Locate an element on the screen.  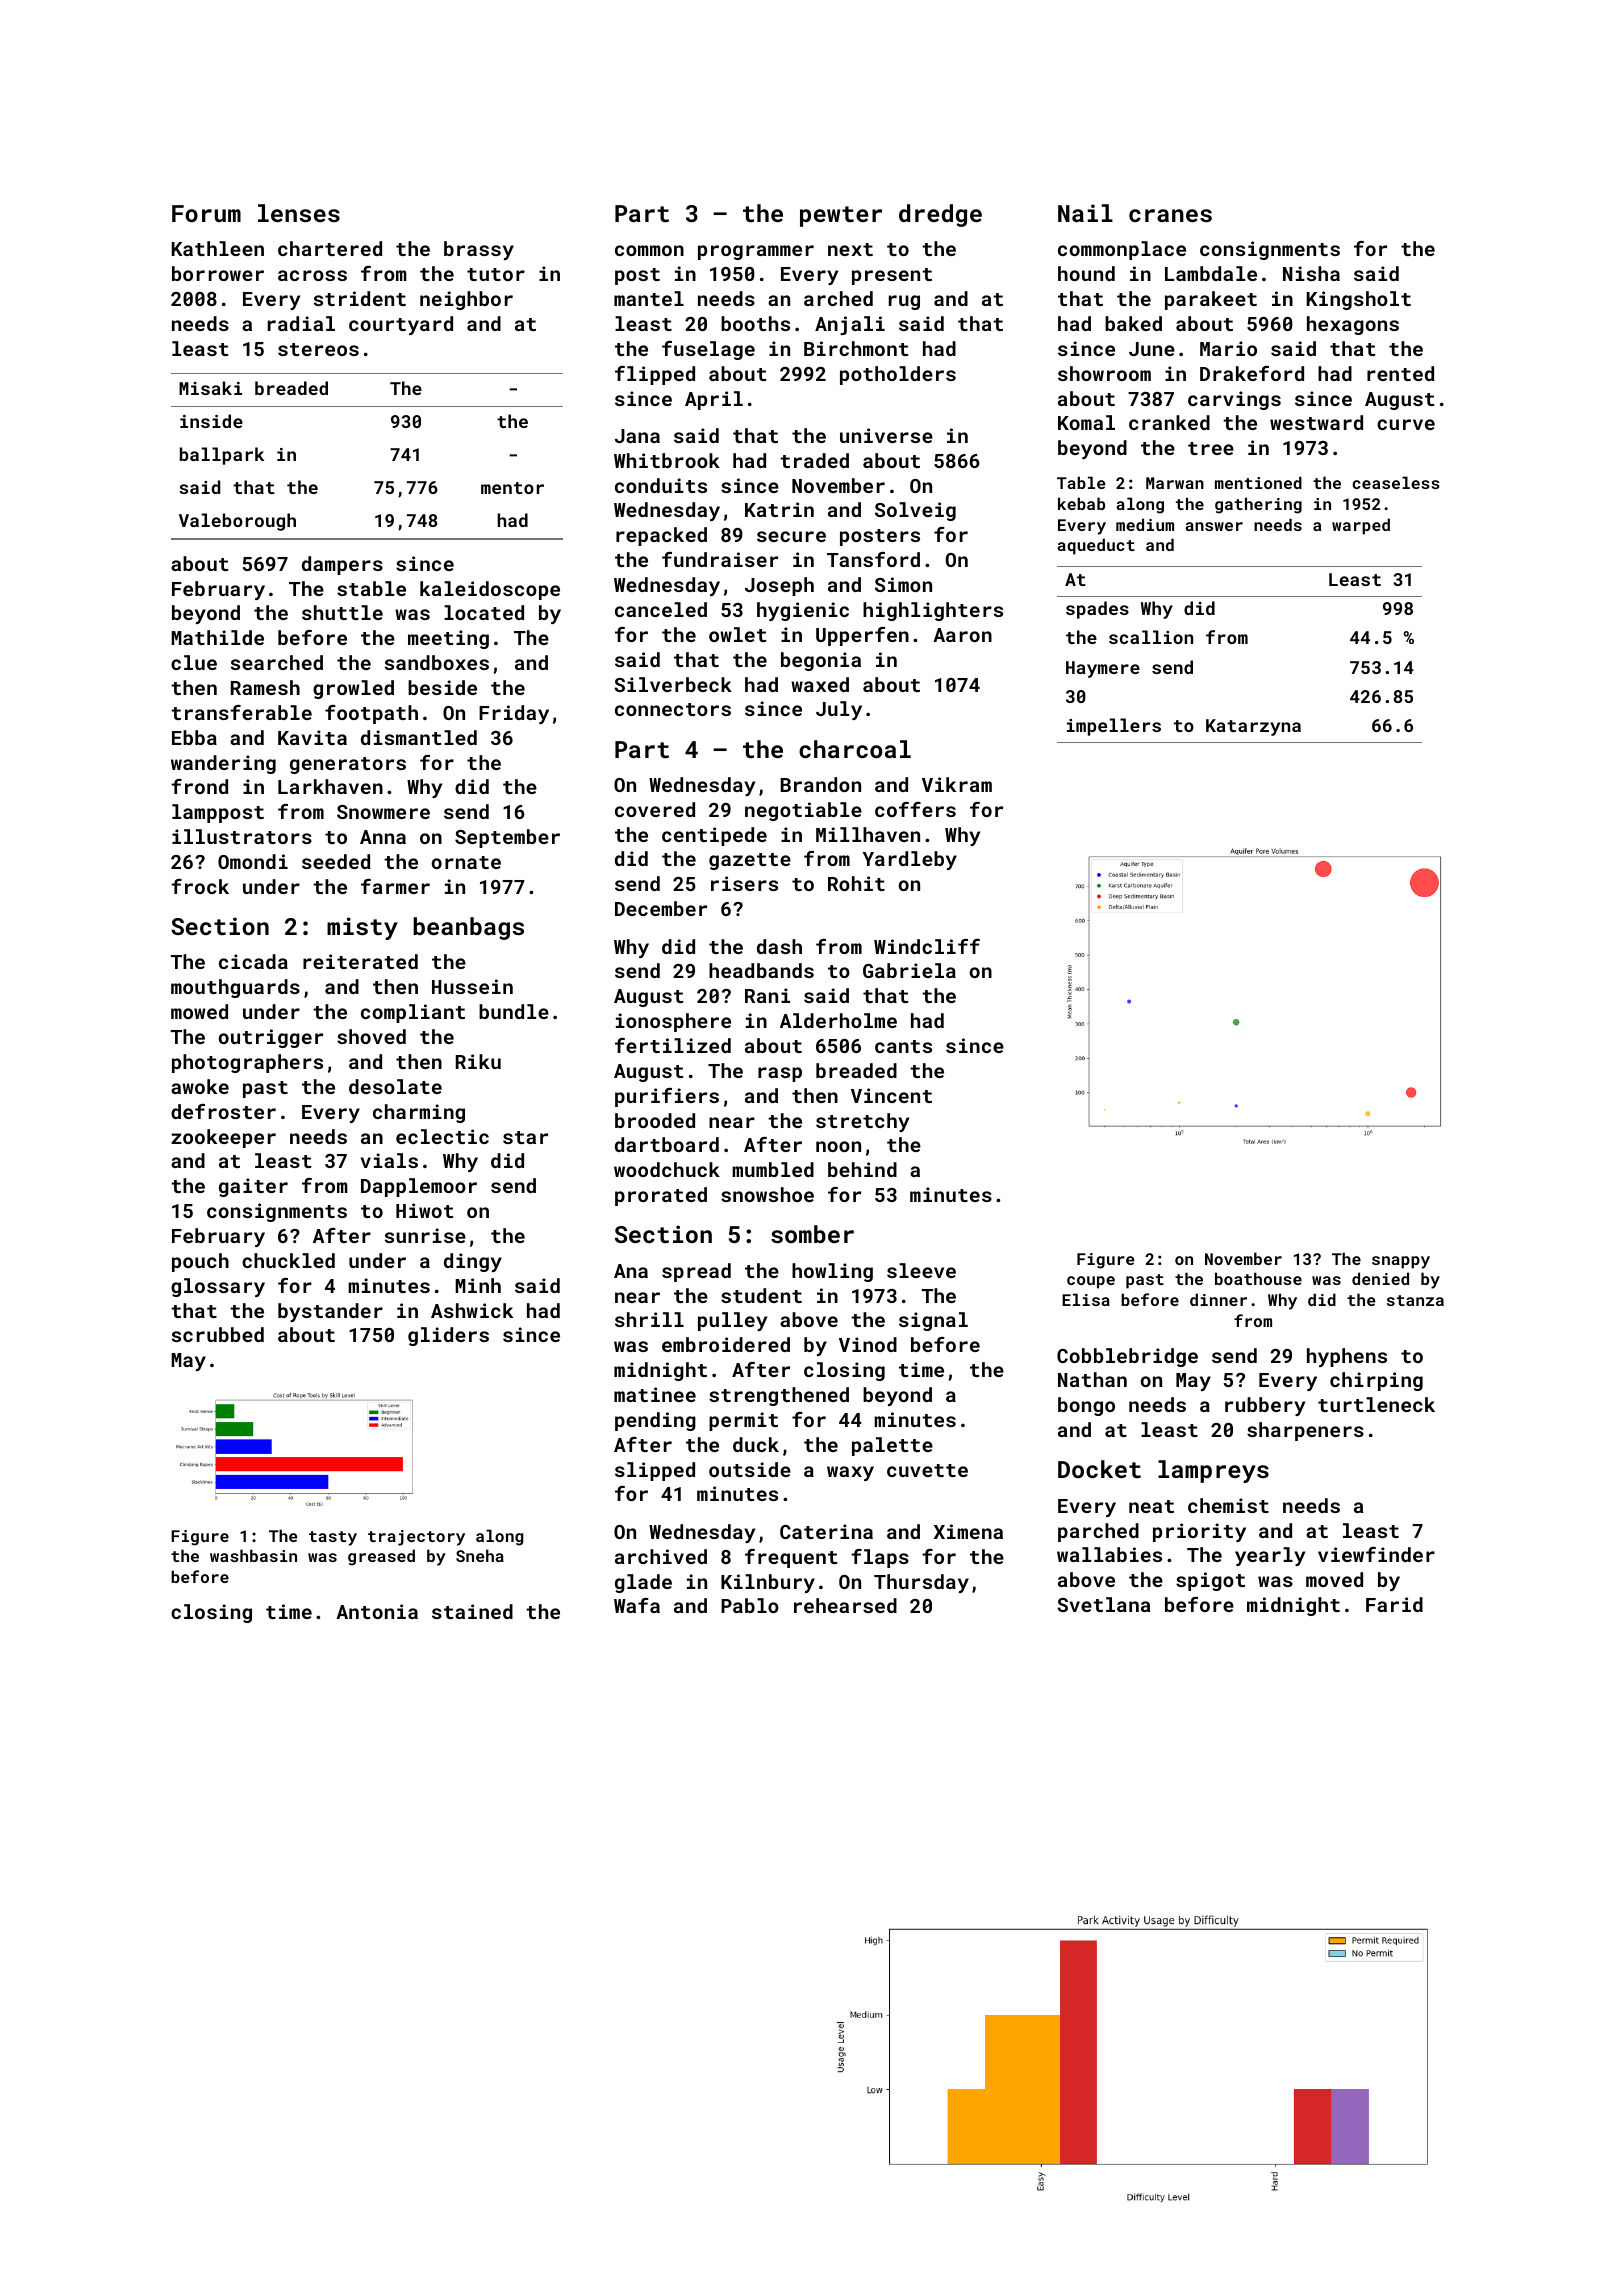
Ximena is located at coordinates (968, 1531).
